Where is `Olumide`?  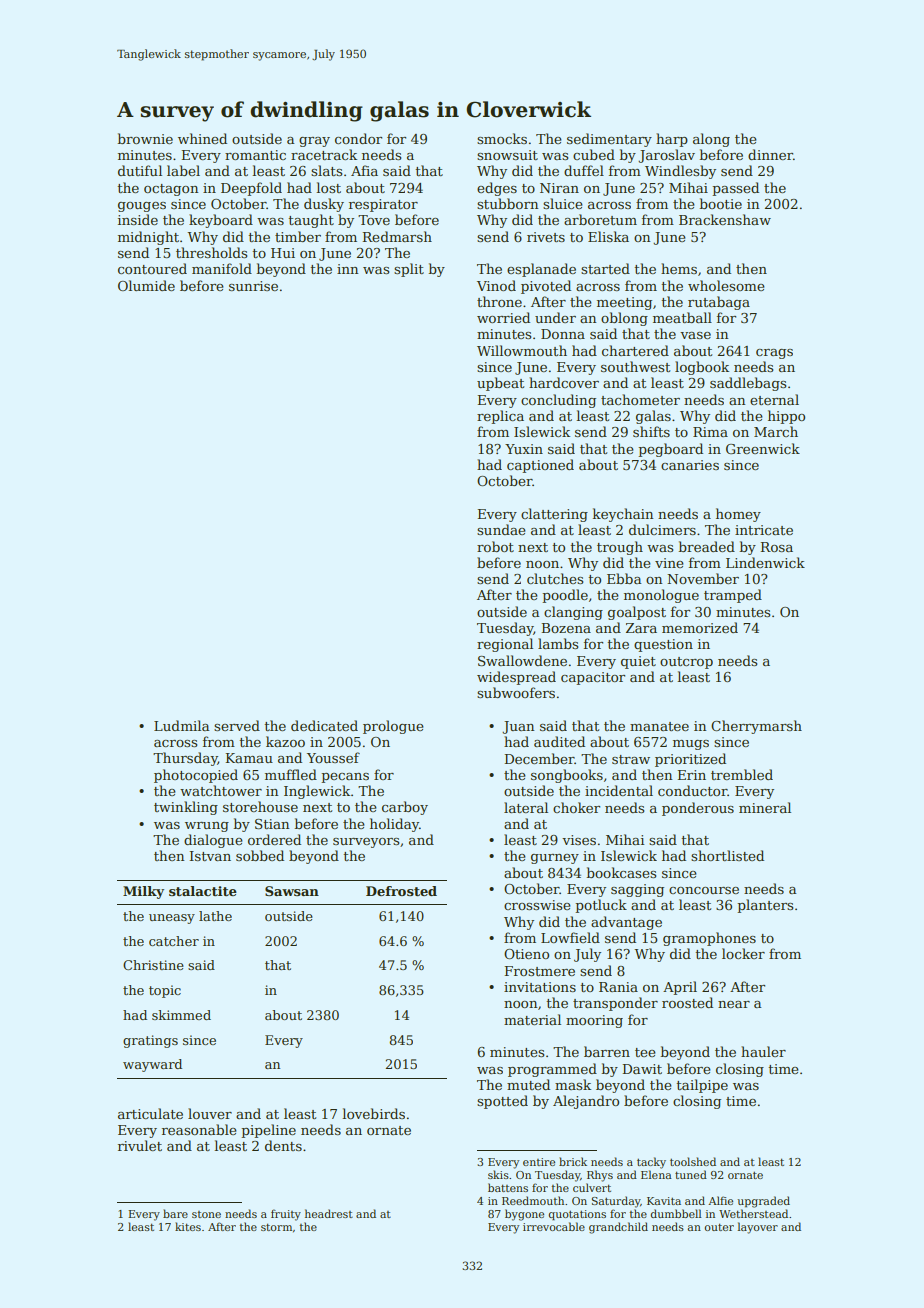
Olumide is located at coordinates (146, 285).
